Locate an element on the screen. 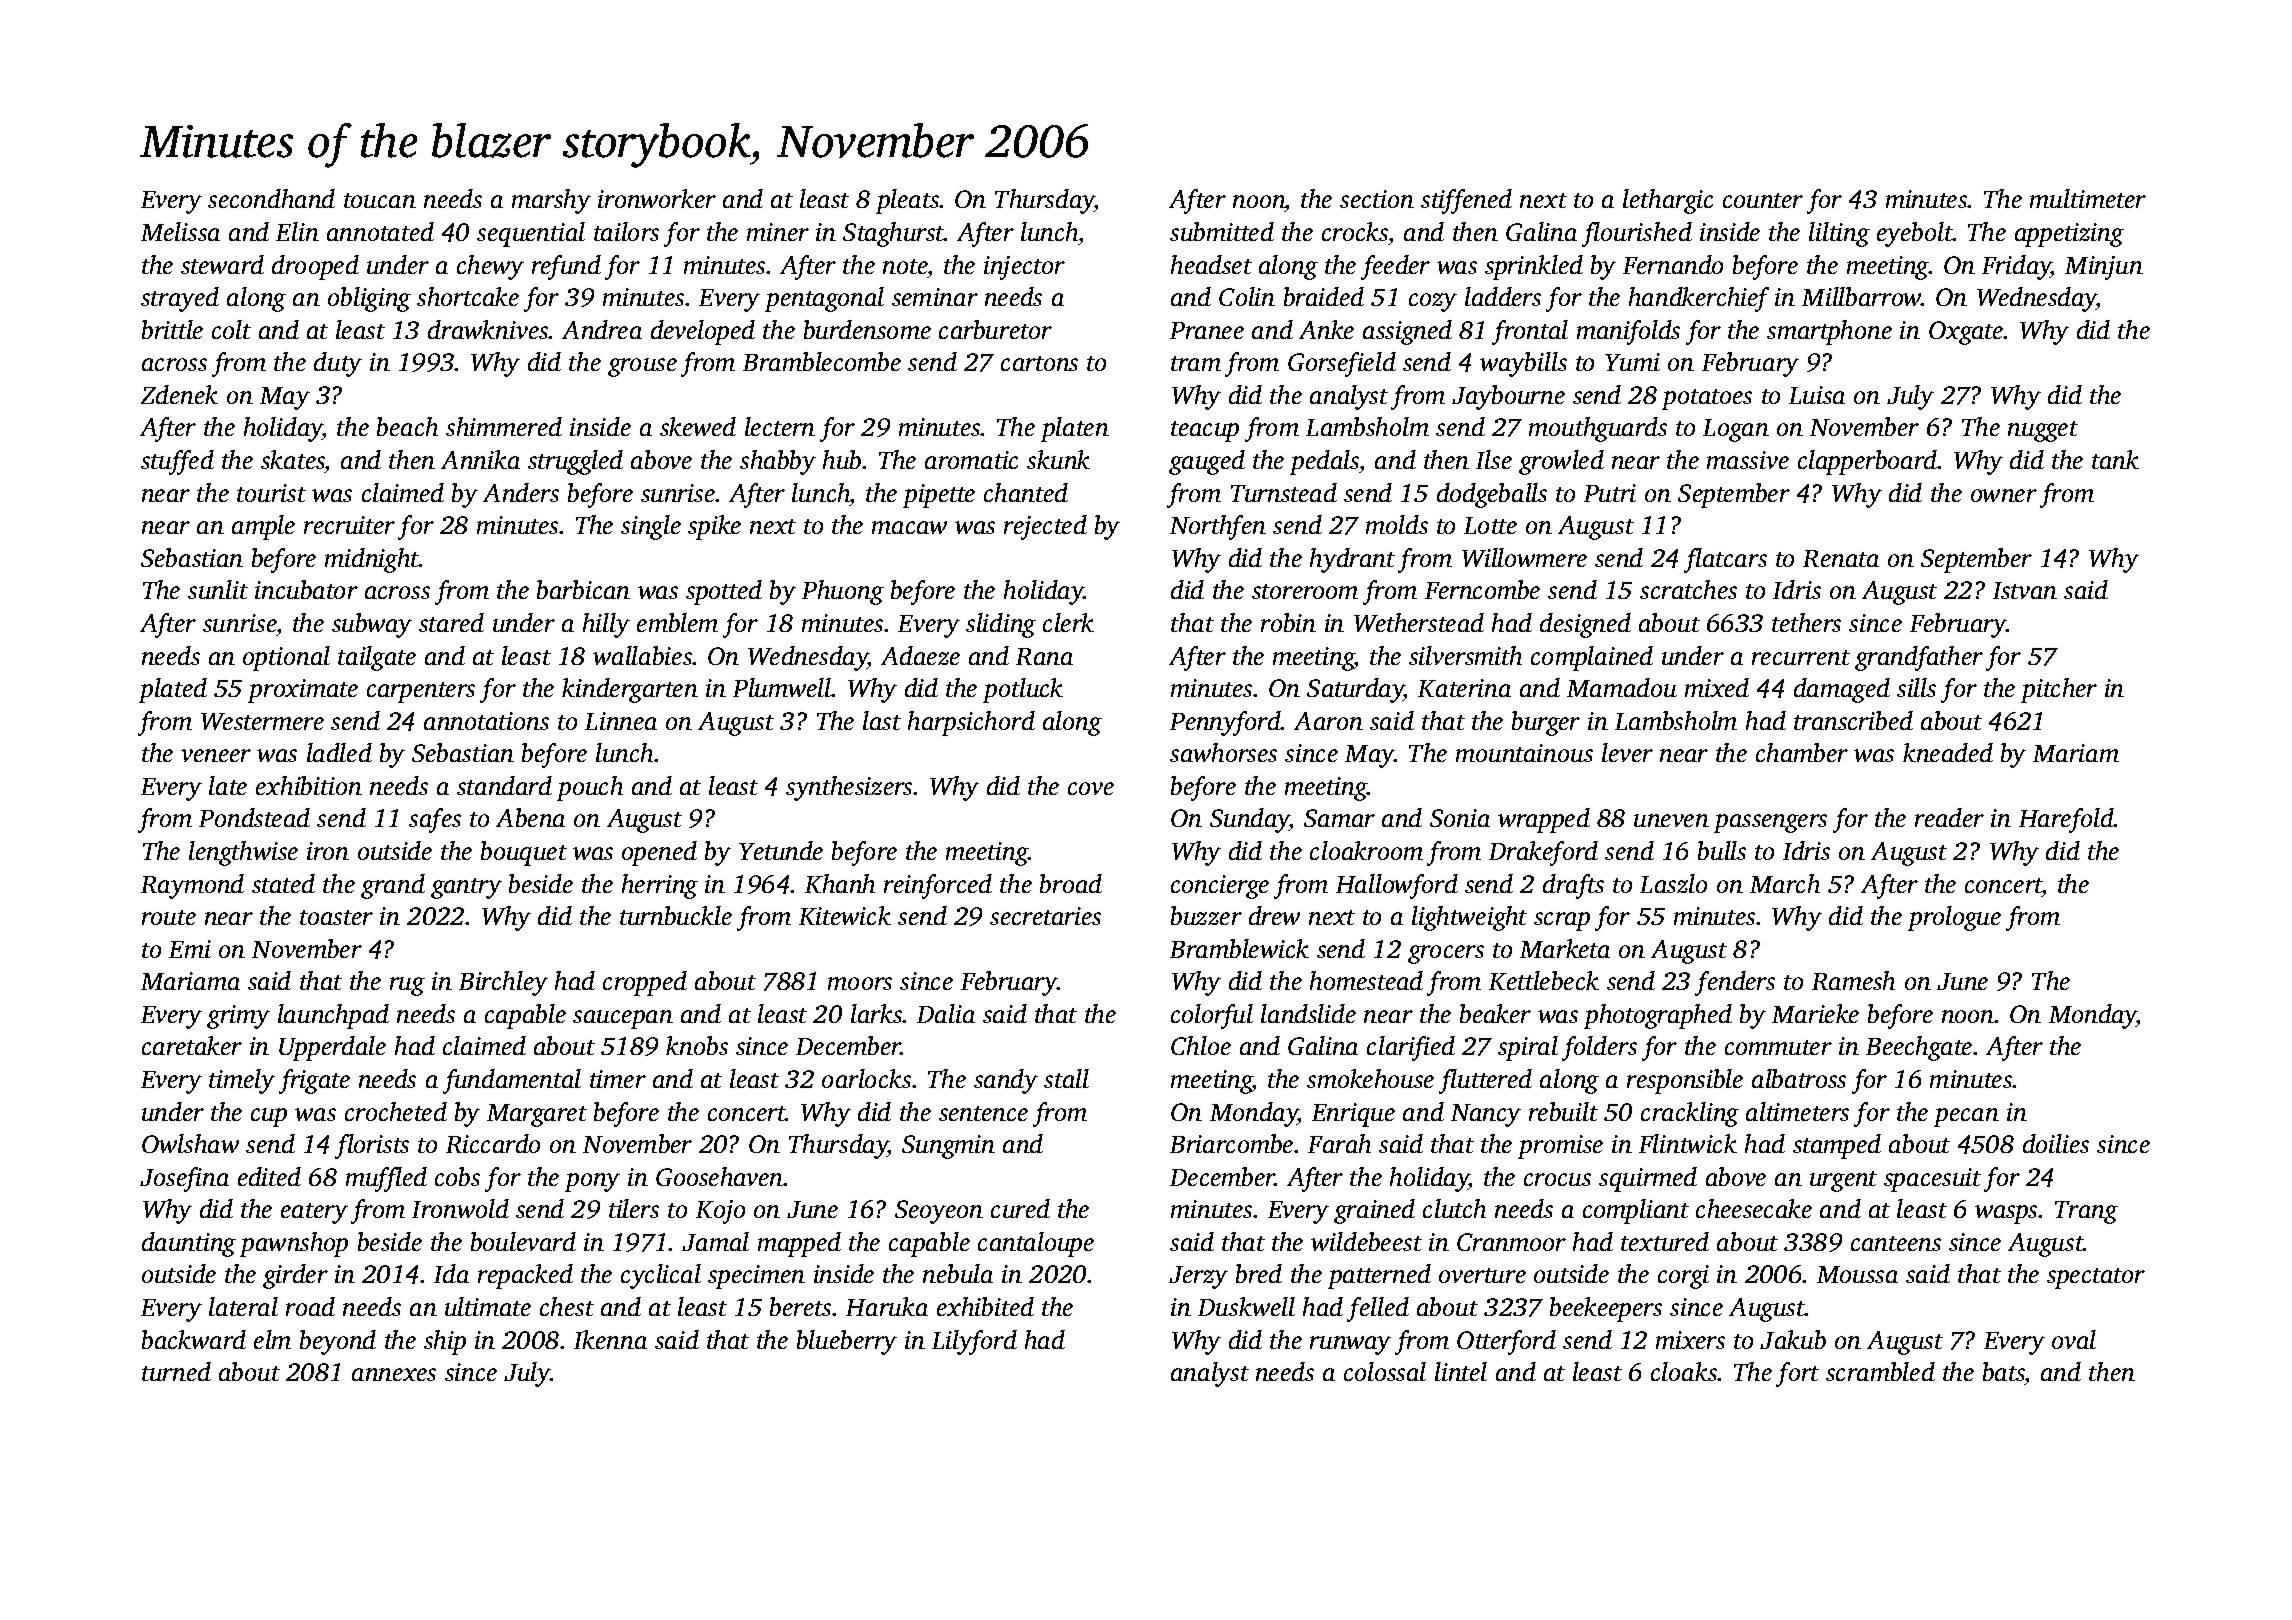 The height and width of the screenshot is (1620, 2292). Birchley is located at coordinates (503, 983).
